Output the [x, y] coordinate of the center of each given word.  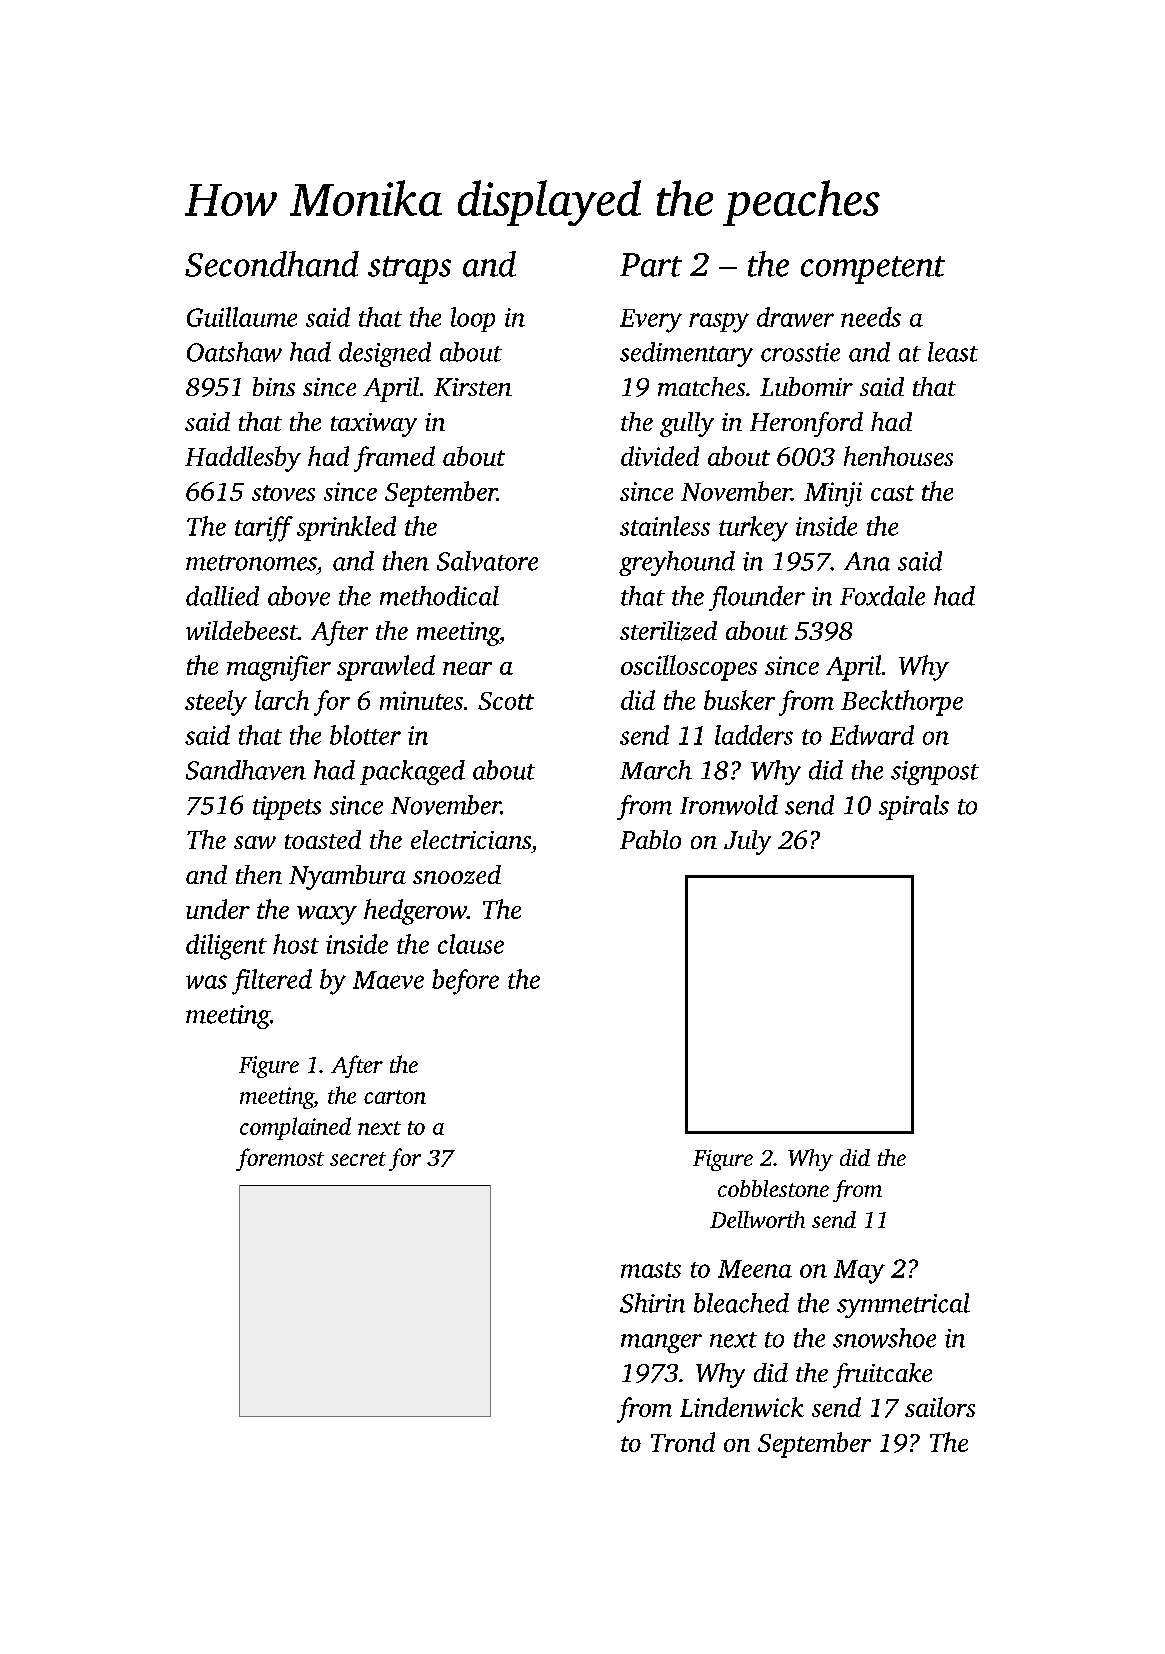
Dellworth [757, 1219]
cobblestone [773, 1188]
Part [651, 265]
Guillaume [242, 317]
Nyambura [347, 877]
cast [892, 493]
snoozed [457, 874]
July [747, 842]
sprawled [386, 668]
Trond [683, 1442]
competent [873, 270]
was [206, 982]
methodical [439, 596]
